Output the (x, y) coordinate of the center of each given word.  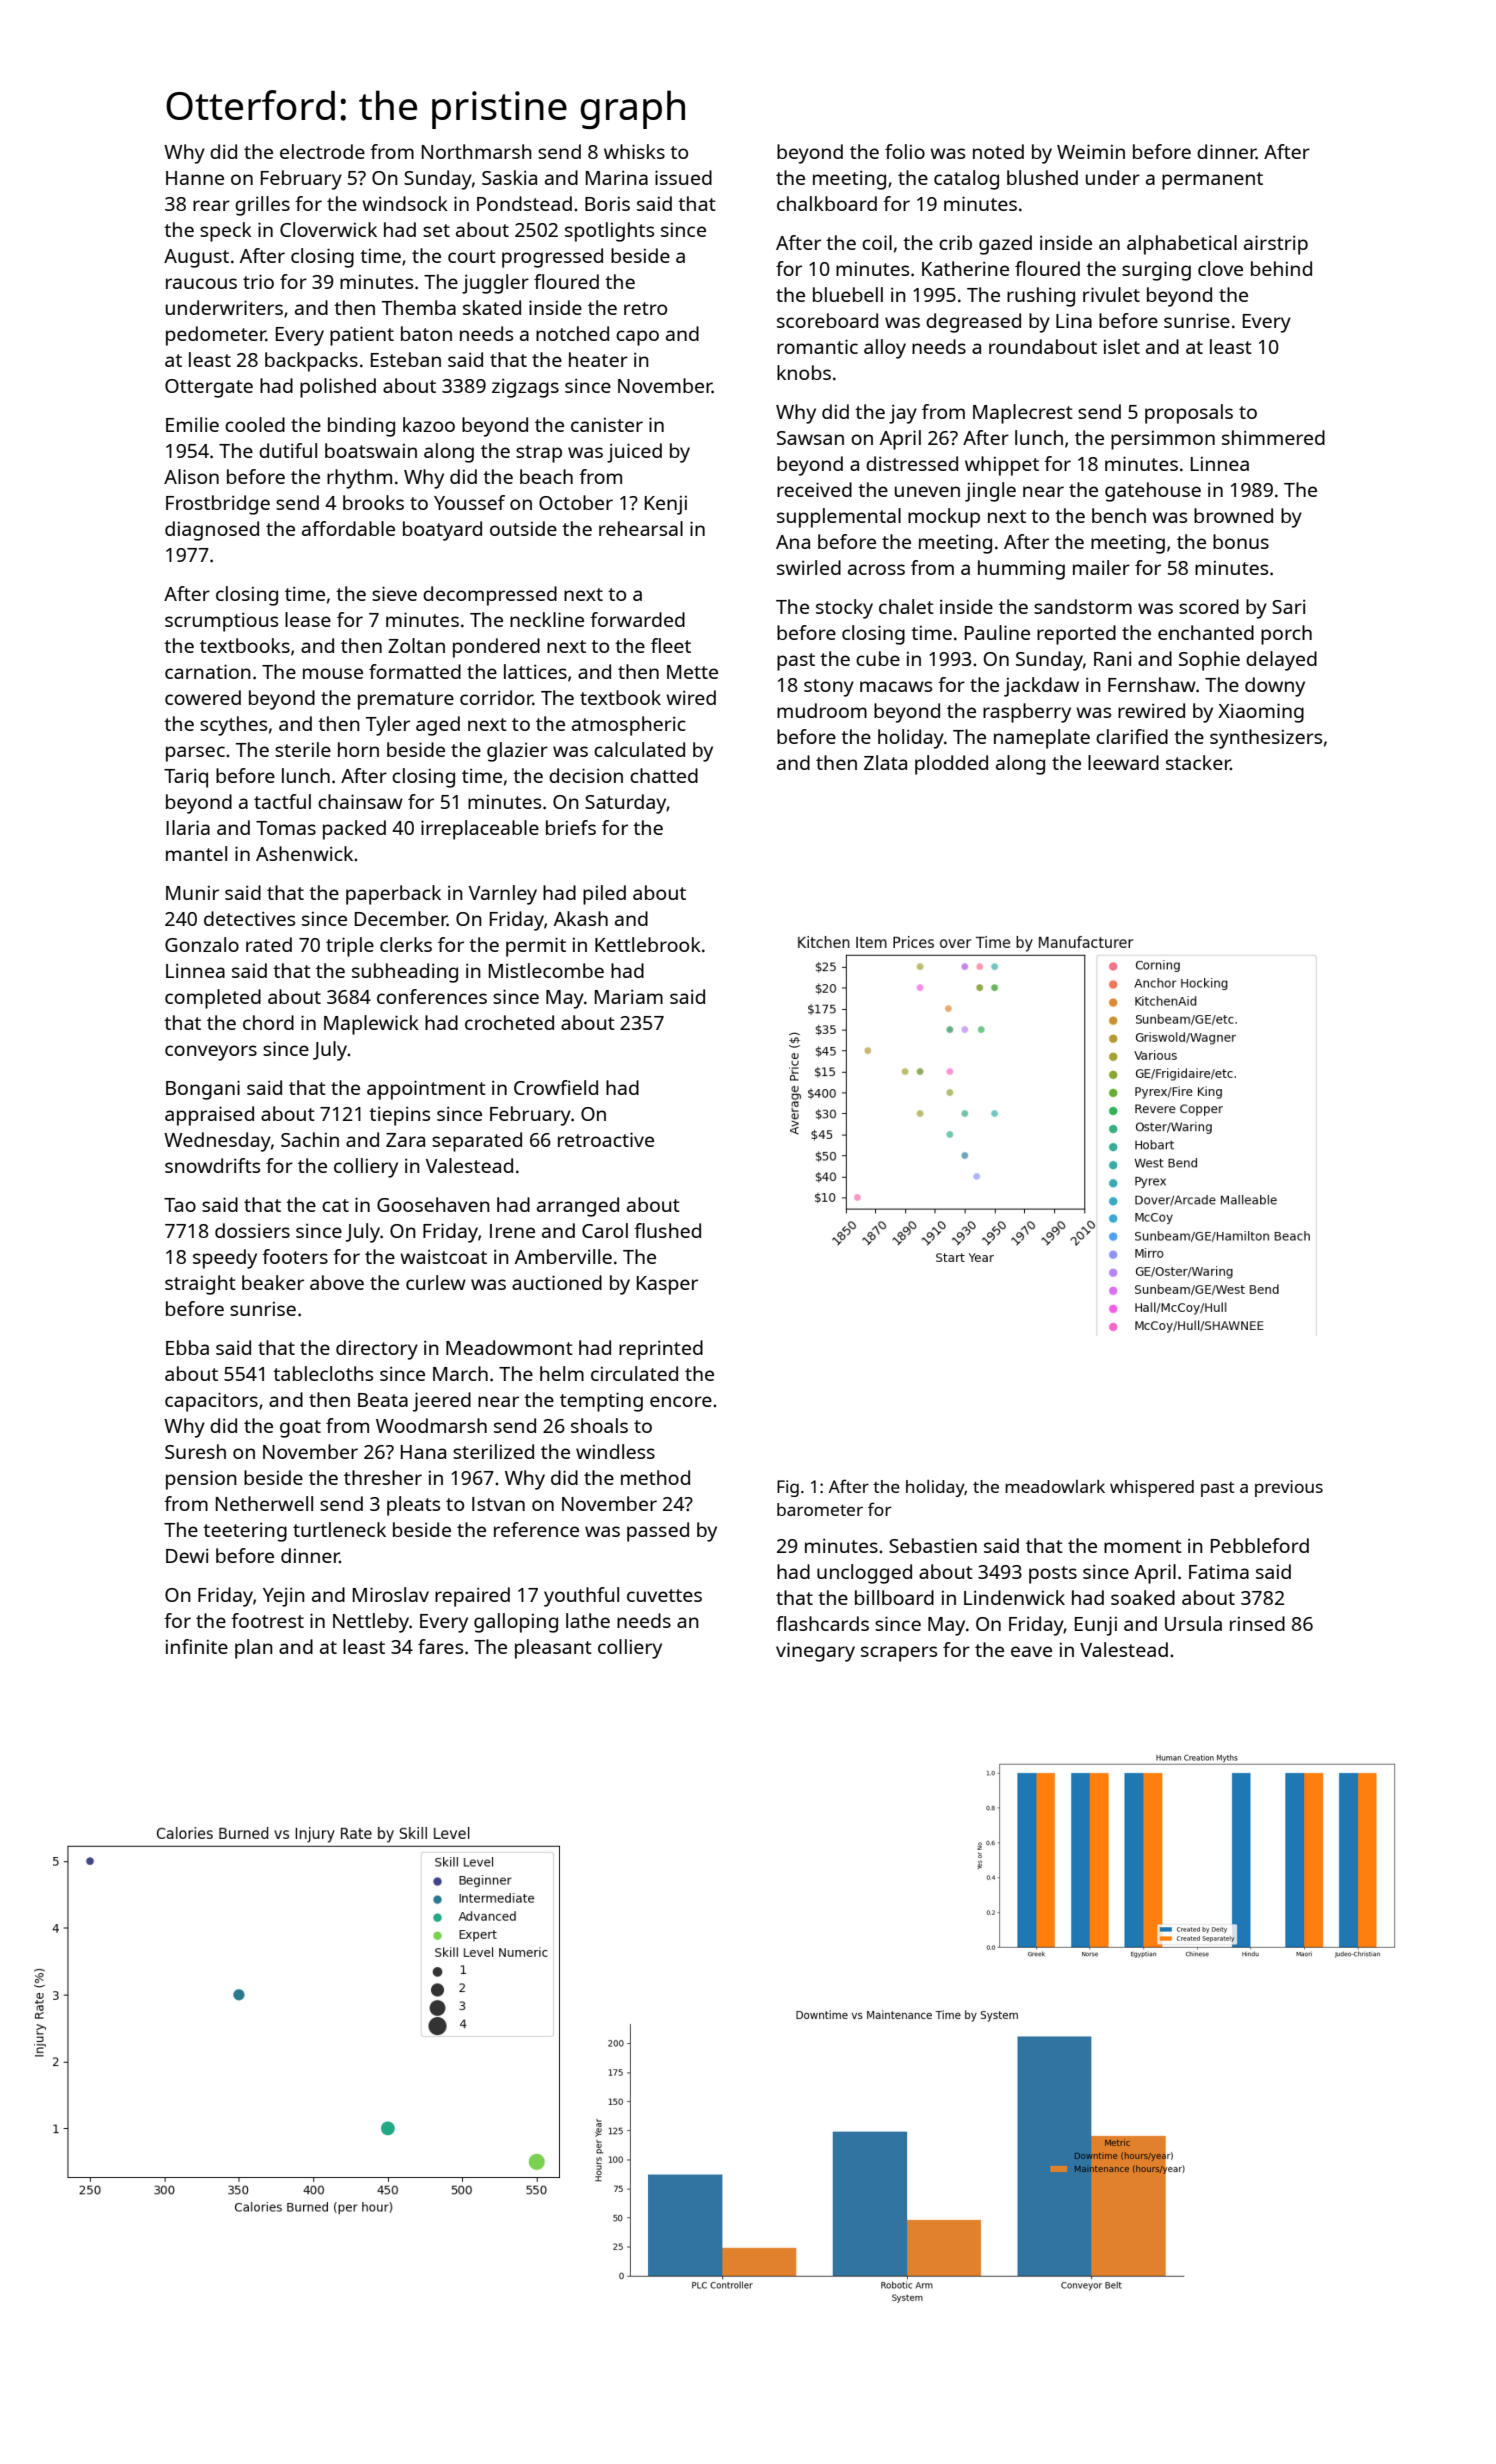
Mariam (629, 996)
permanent (1212, 181)
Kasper (667, 1285)
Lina (1074, 320)
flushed (667, 1230)
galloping (516, 1623)
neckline (547, 619)
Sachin (310, 1139)
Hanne (195, 178)
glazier (517, 752)
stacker (1198, 762)
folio (905, 151)
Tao (180, 1205)
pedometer (216, 336)
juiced (634, 453)
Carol (605, 1230)
